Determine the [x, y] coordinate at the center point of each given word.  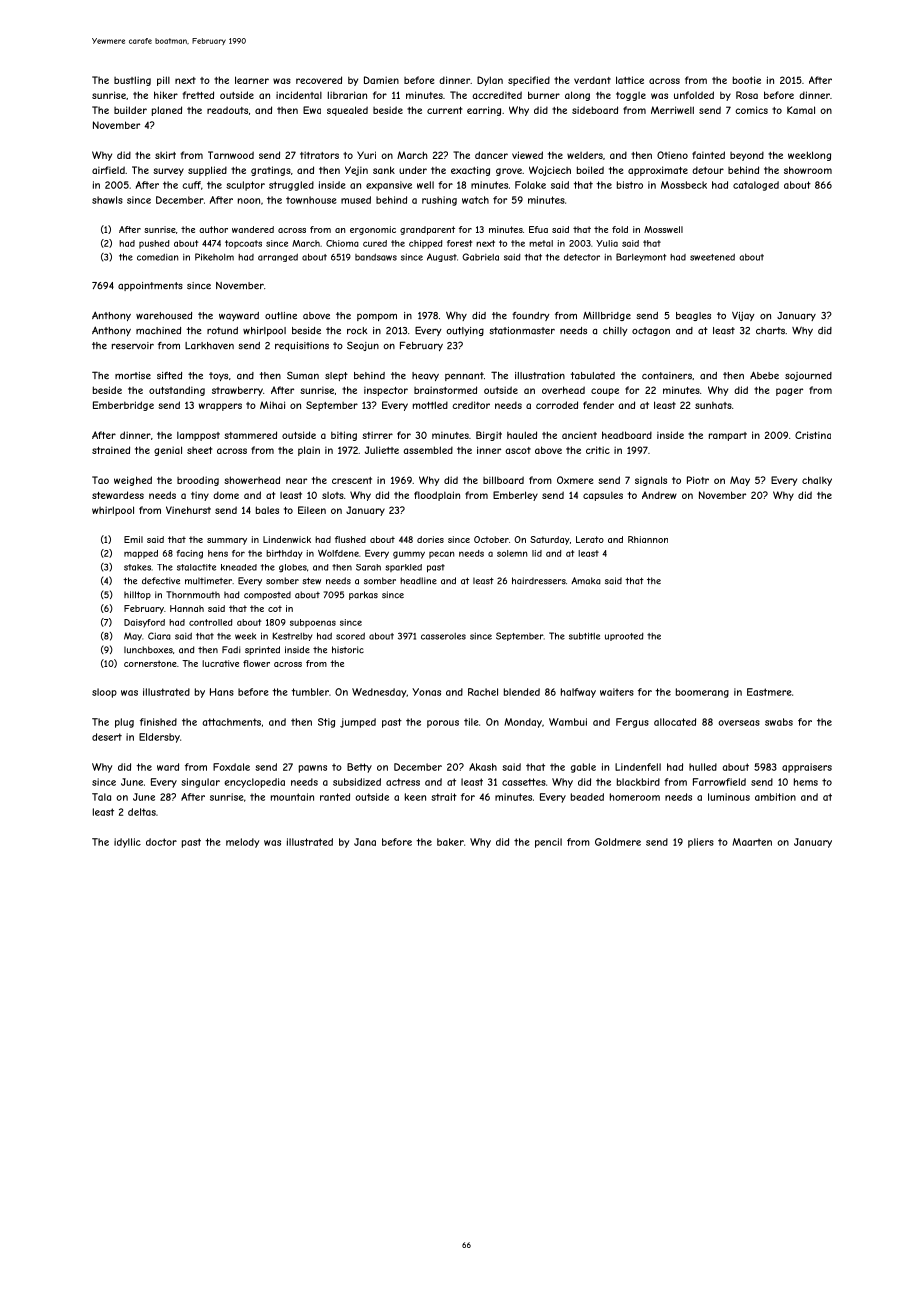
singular [200, 783]
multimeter [208, 581]
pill [163, 81]
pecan [442, 555]
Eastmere [769, 692]
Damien [381, 80]
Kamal [801, 110]
